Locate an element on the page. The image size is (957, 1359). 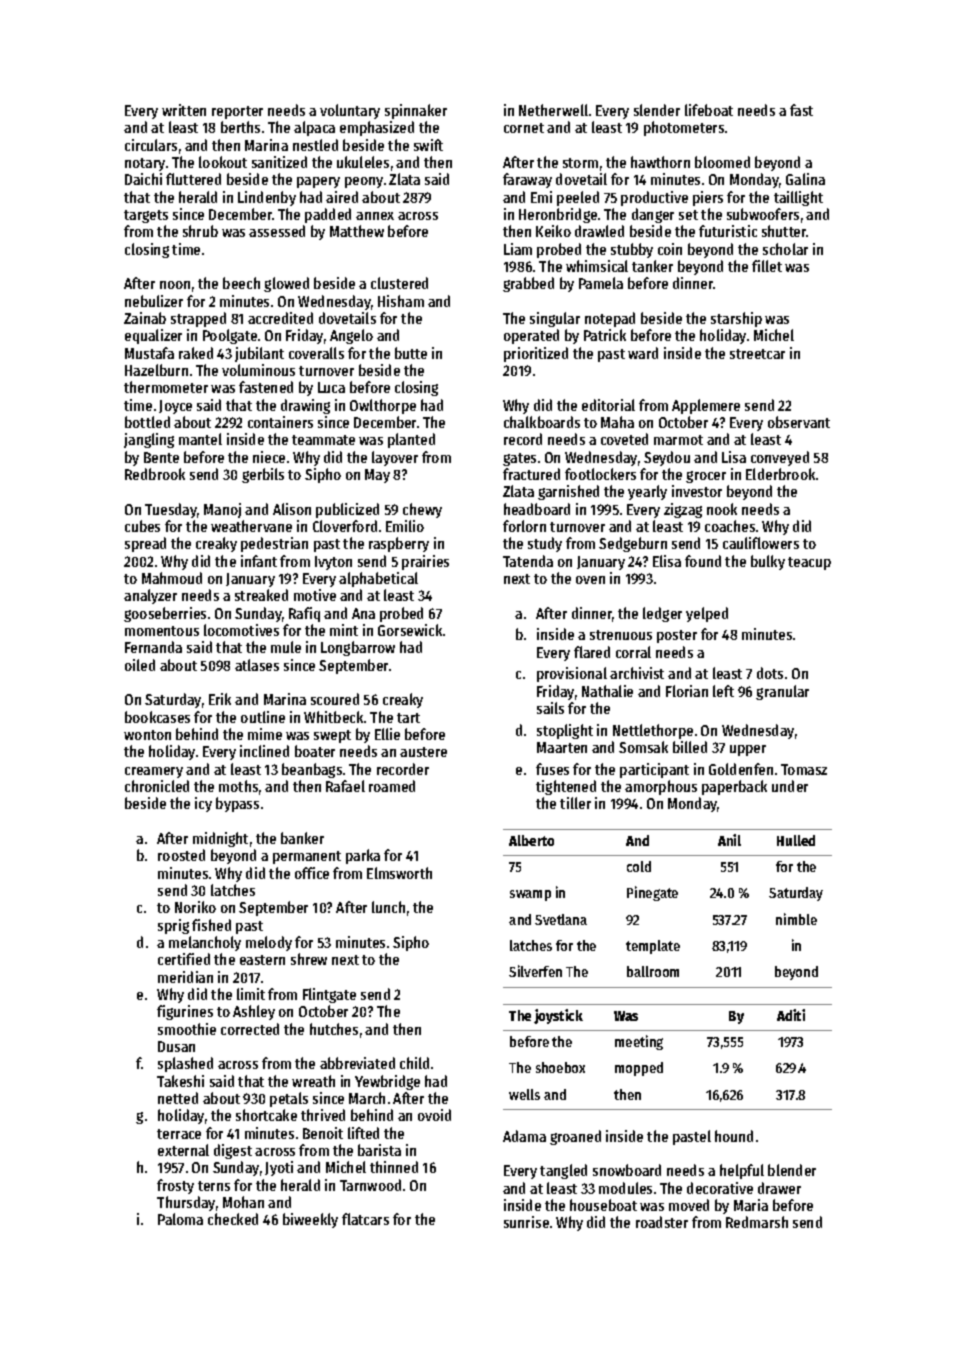
Applemere is located at coordinates (706, 406).
